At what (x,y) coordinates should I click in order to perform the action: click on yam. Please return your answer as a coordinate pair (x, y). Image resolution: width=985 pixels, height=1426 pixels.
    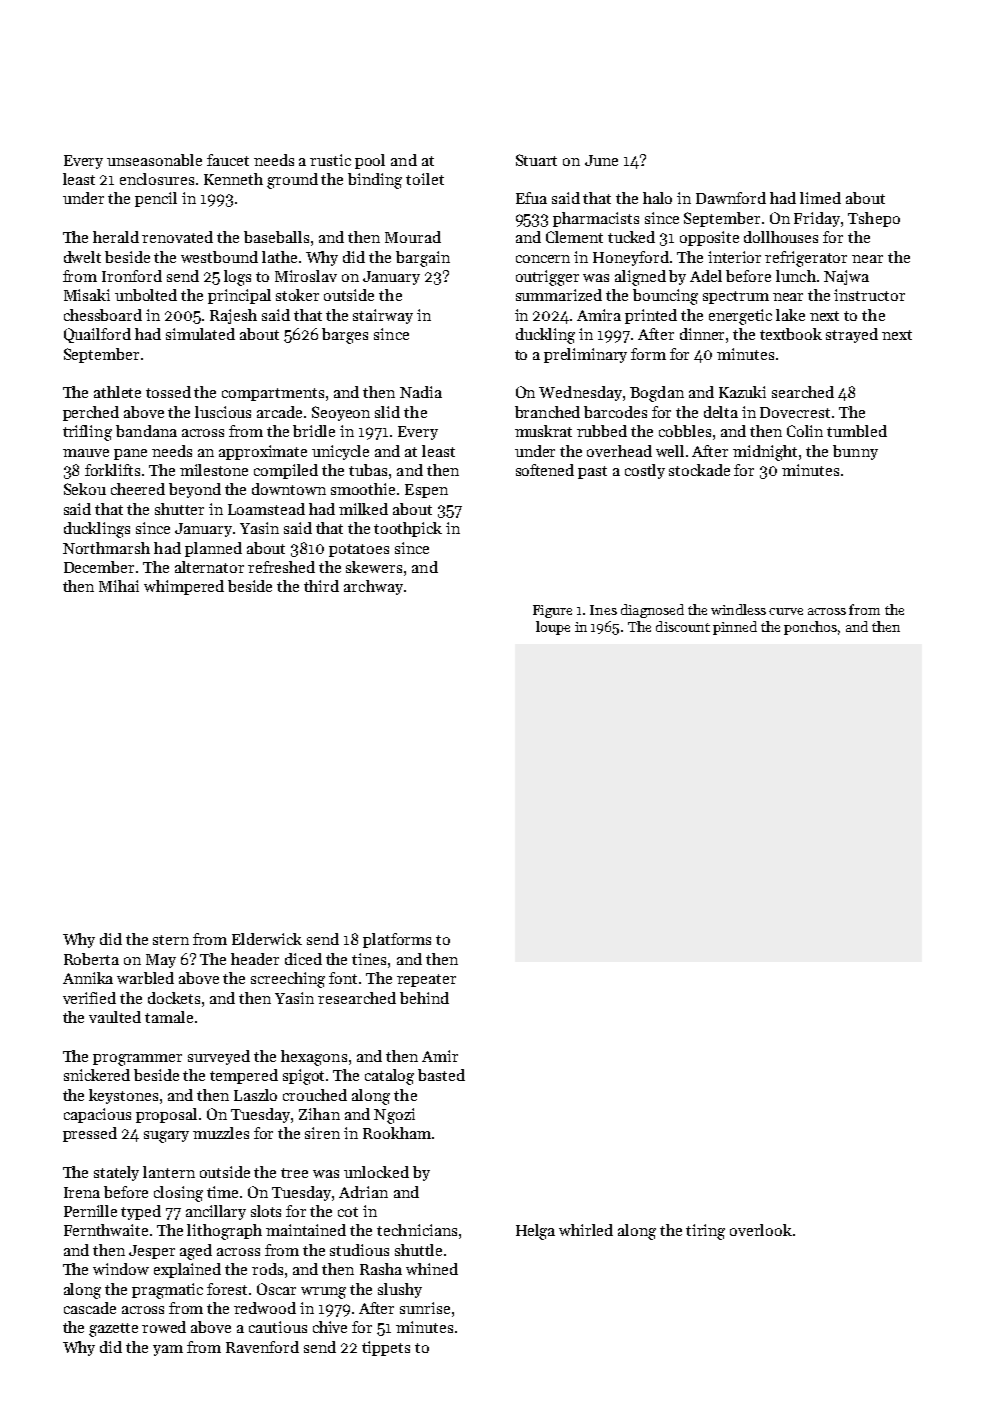
    Looking at the image, I should click on (168, 1350).
